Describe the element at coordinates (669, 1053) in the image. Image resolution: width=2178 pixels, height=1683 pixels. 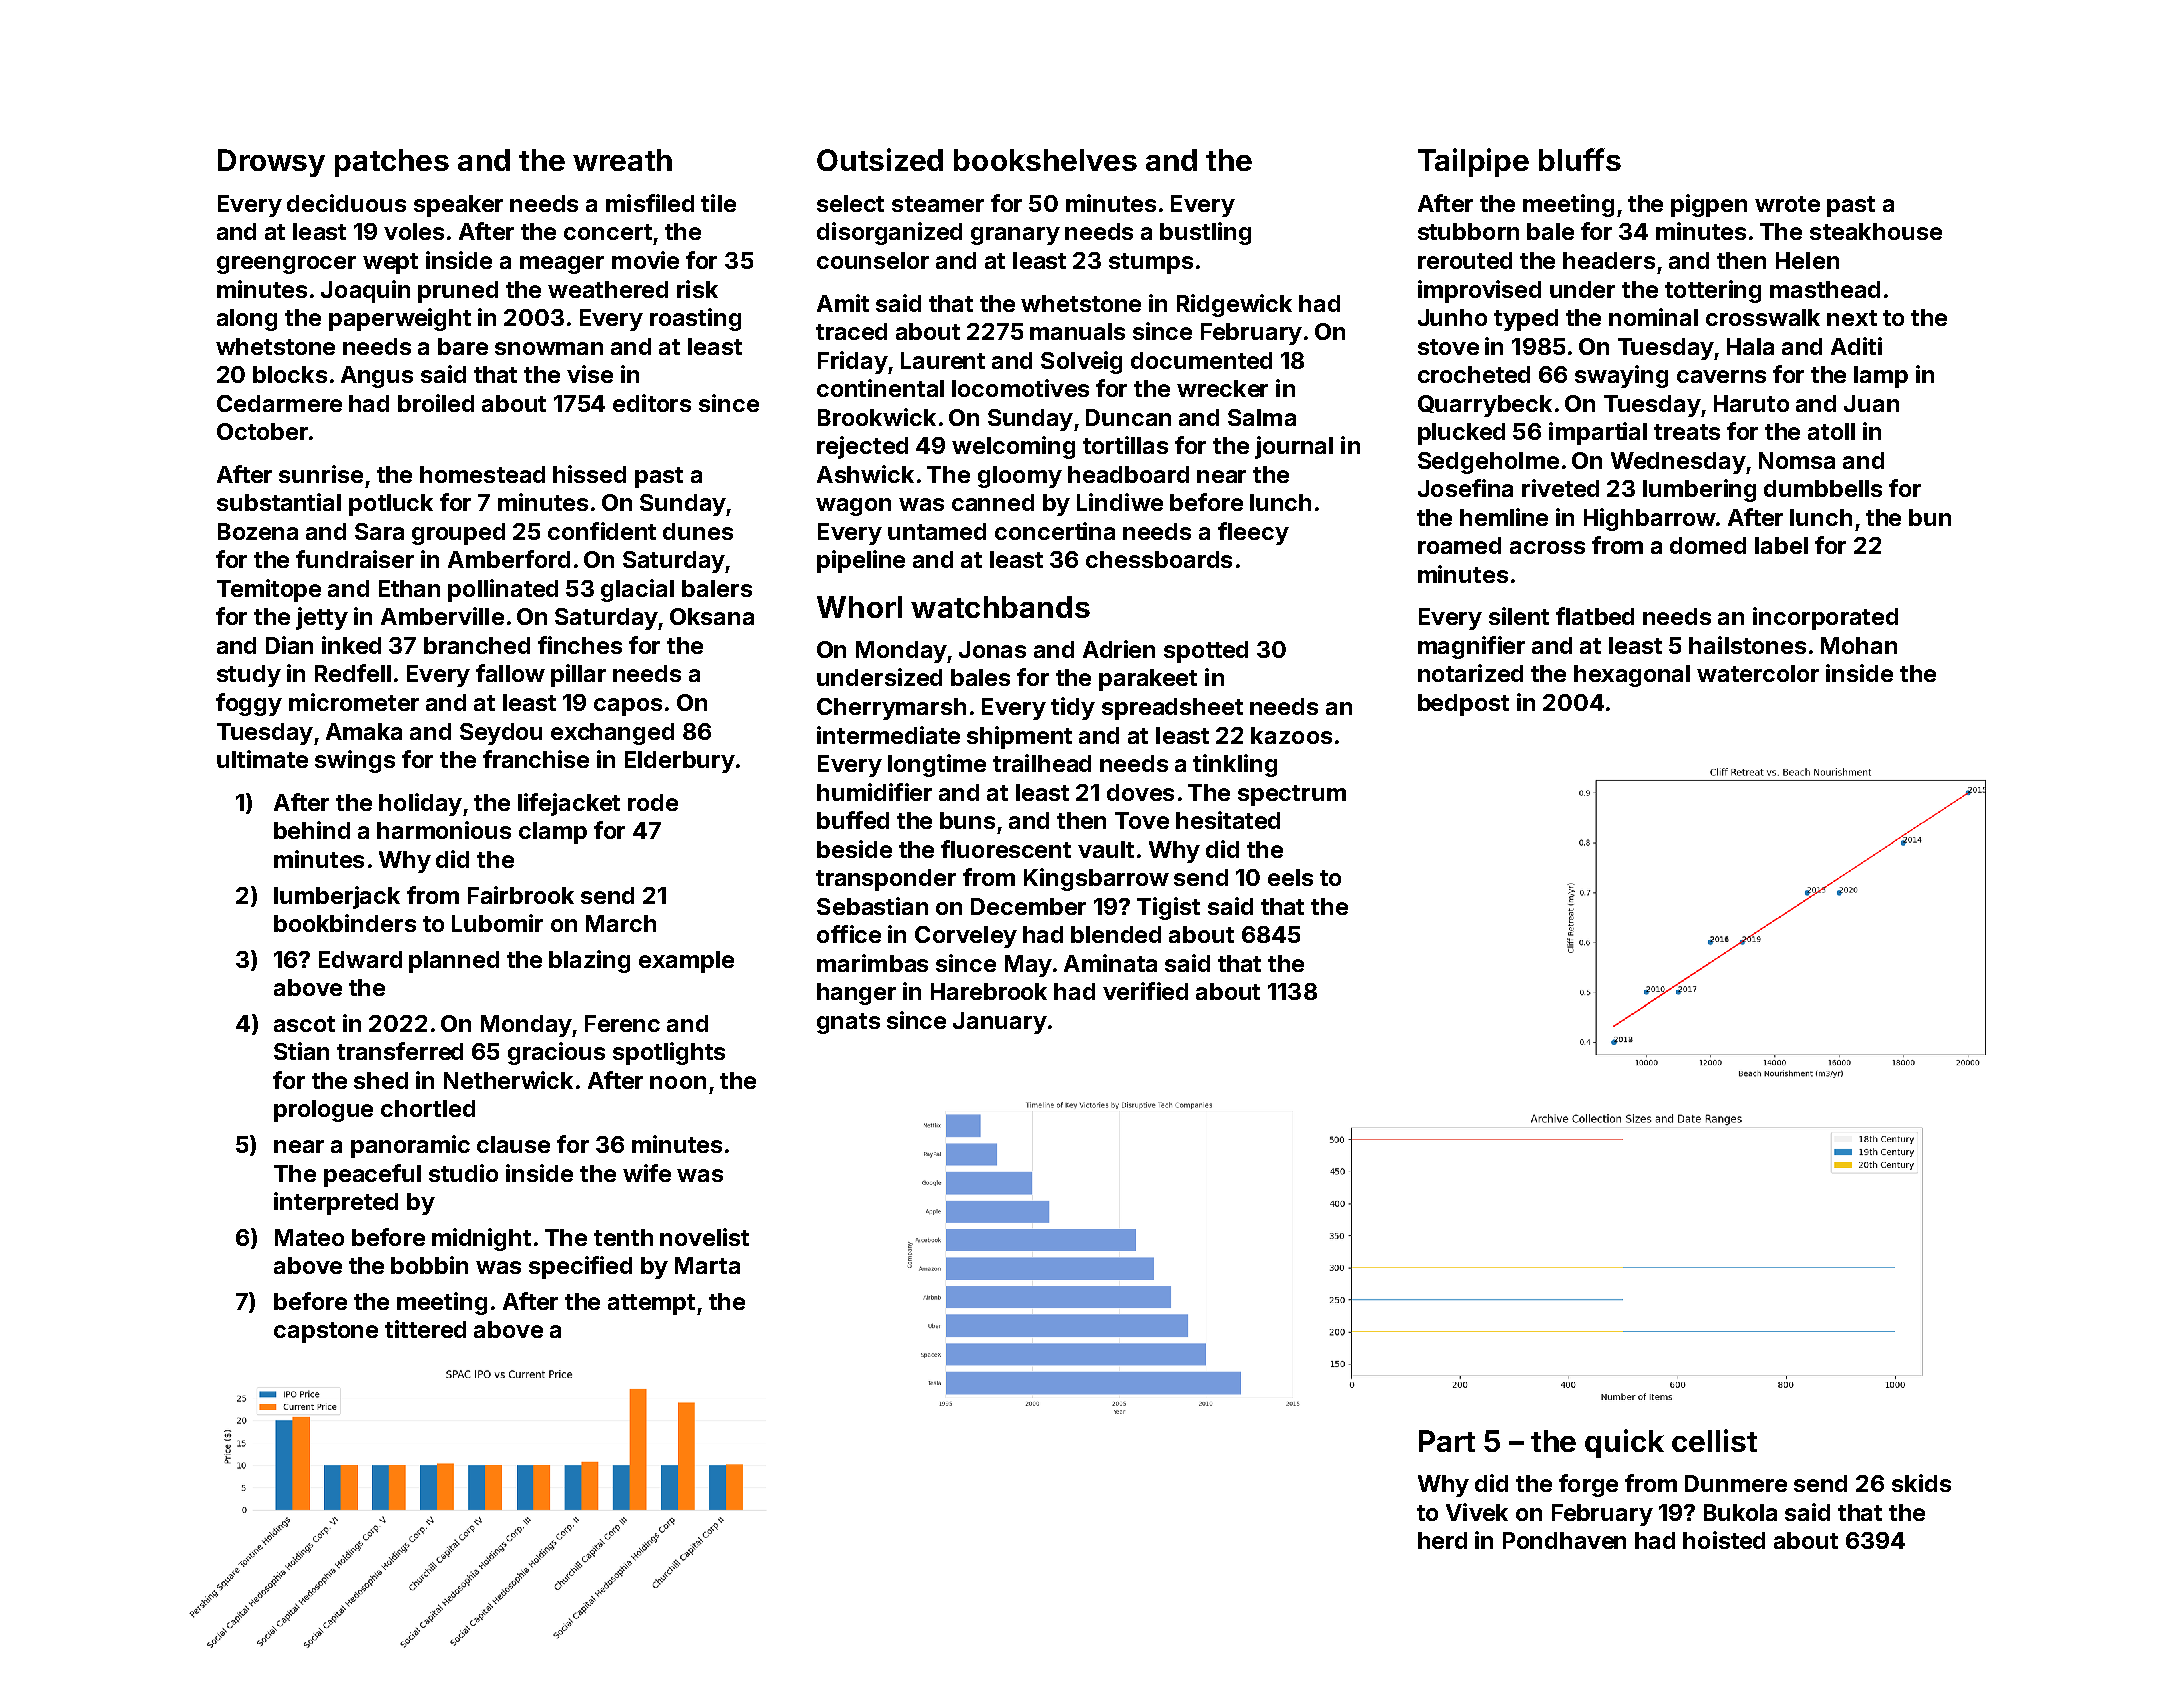
I see `spotlights` at that location.
